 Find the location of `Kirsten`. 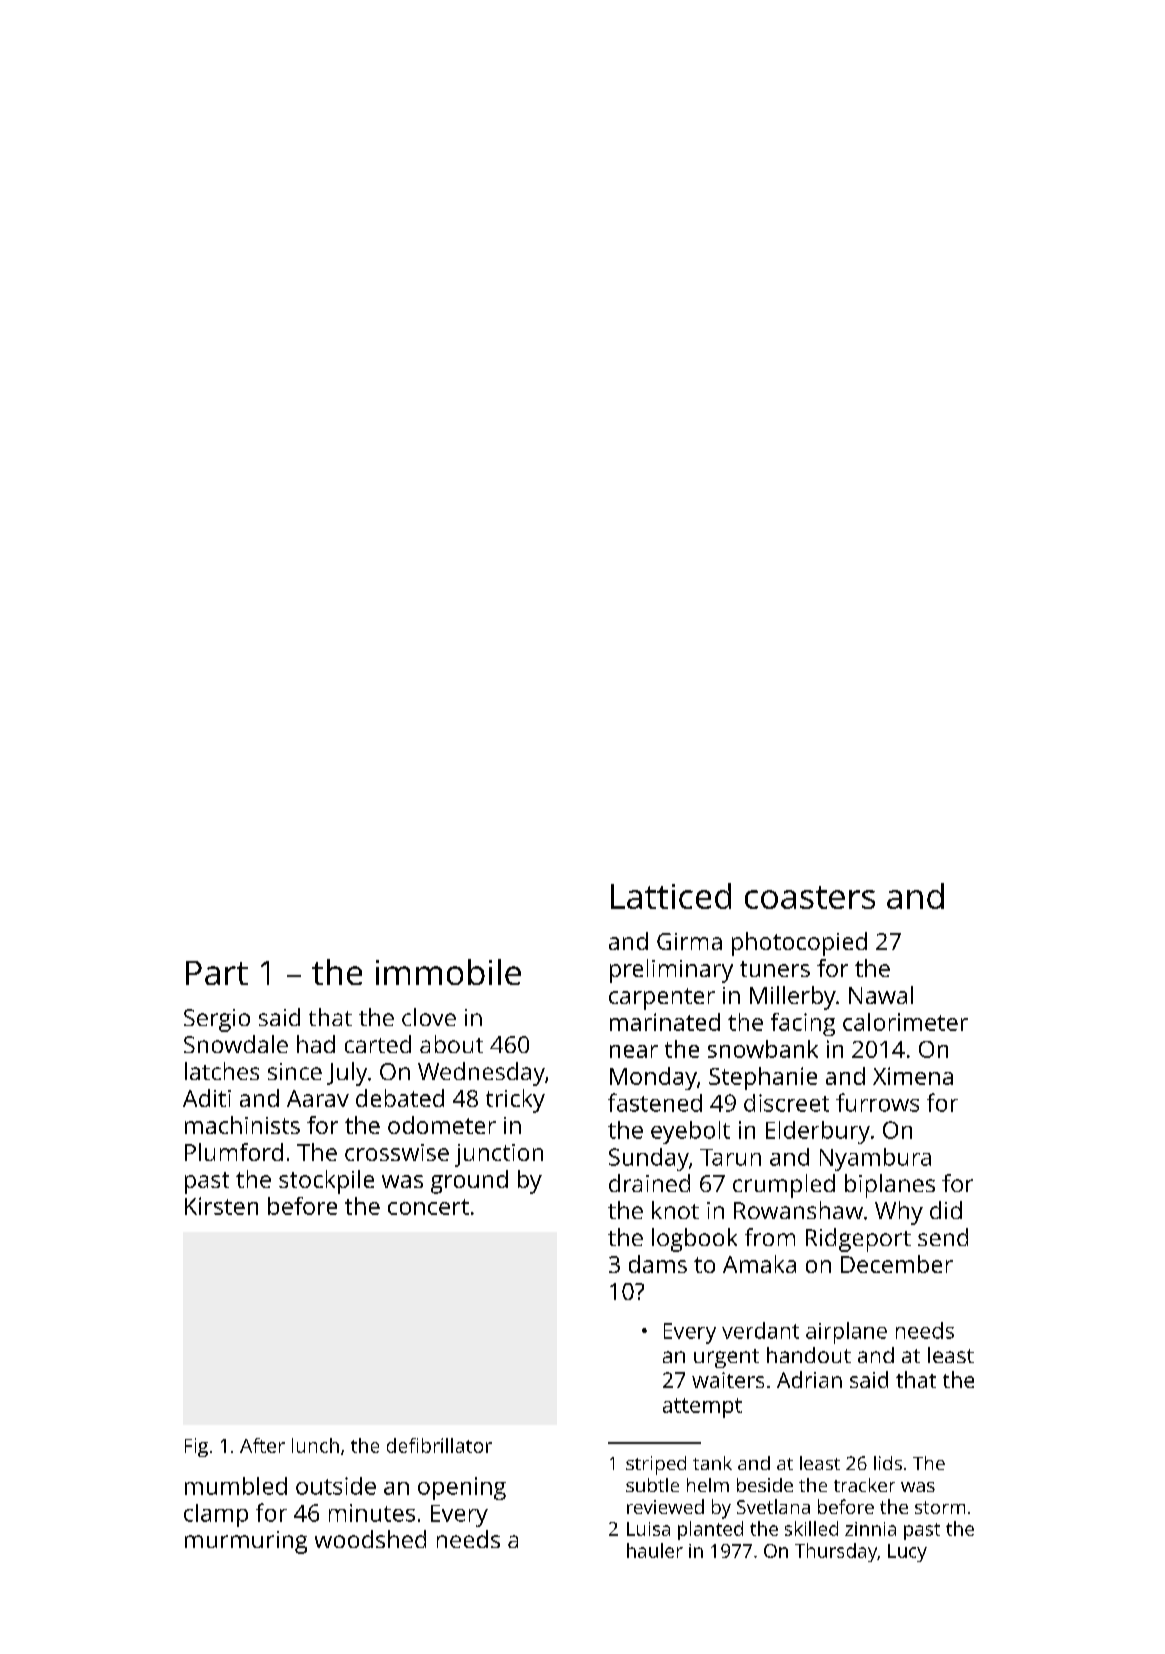

Kirsten is located at coordinates (221, 1206).
